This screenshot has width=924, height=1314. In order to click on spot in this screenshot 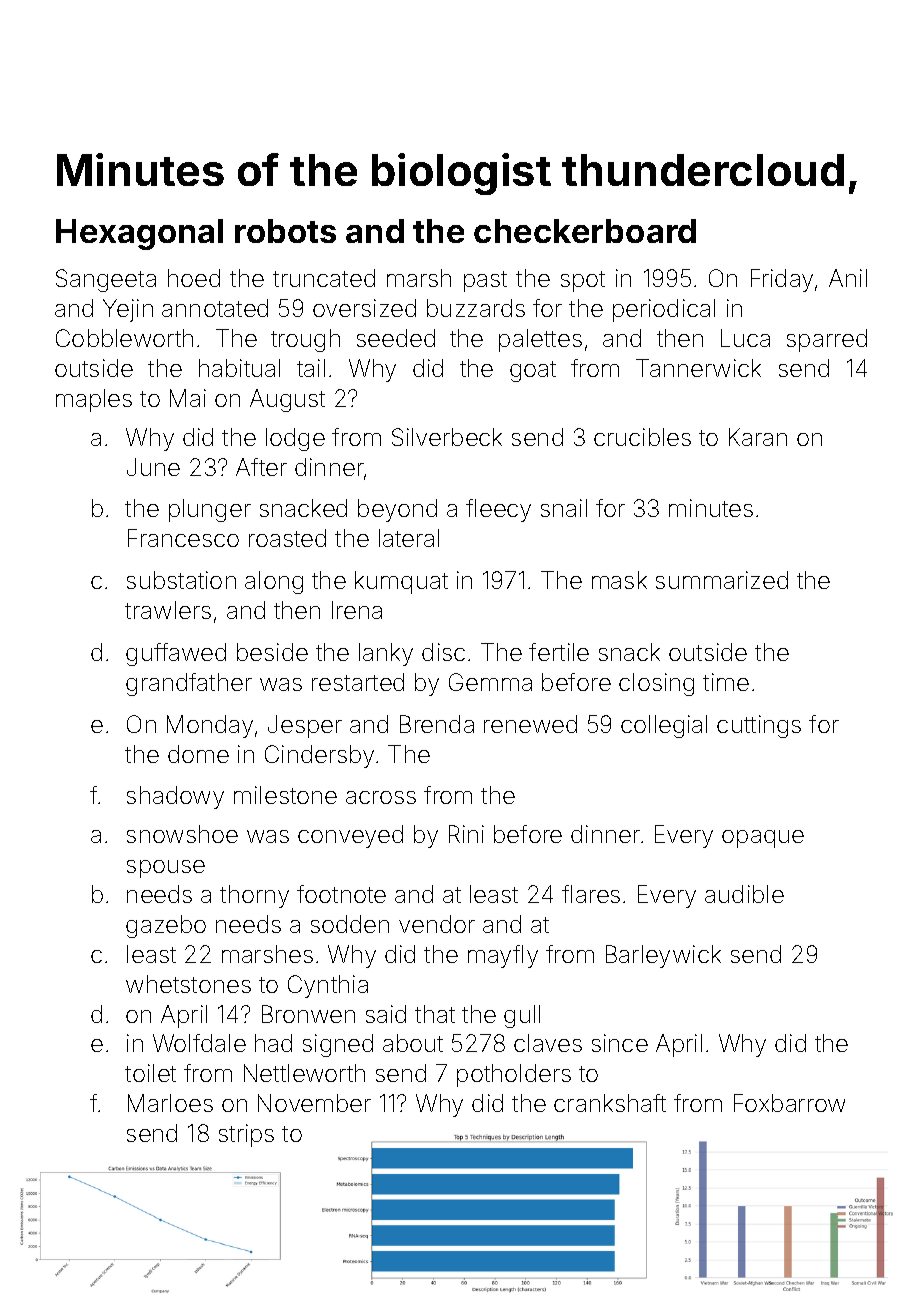, I will do `click(583, 281)`.
